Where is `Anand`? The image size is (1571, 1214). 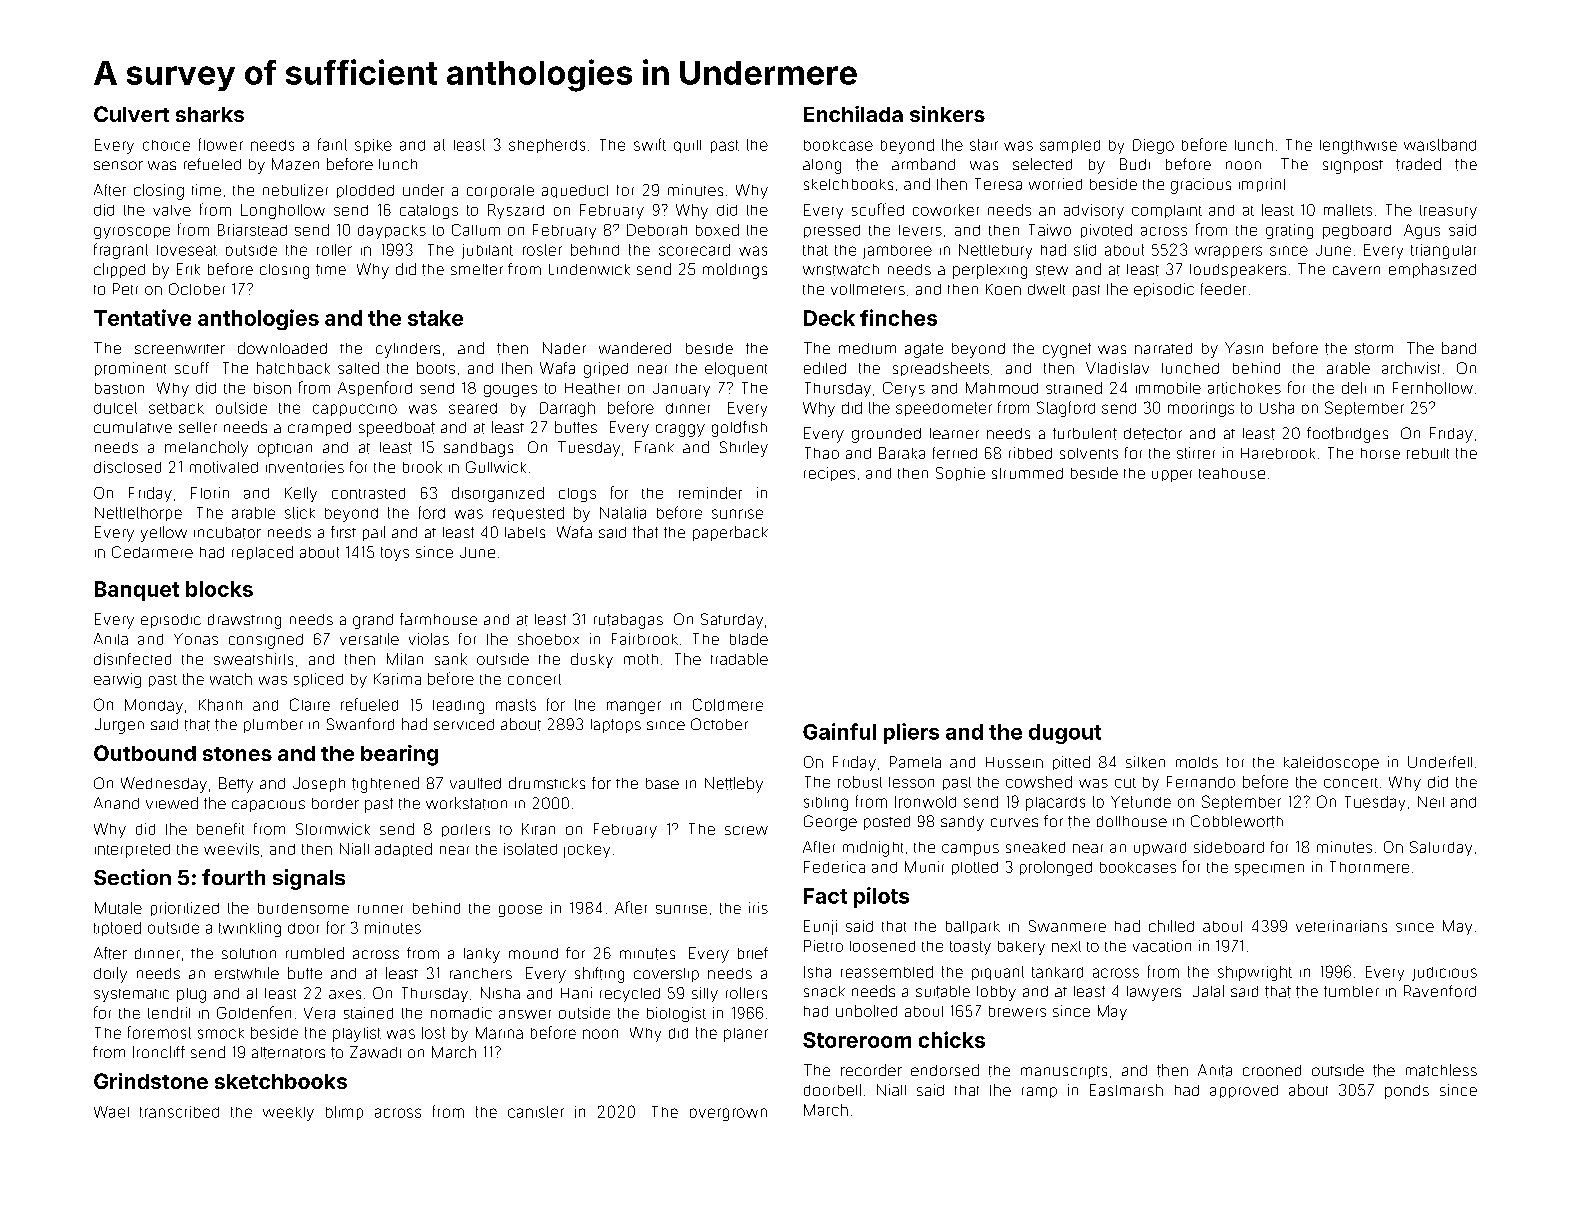
Anand is located at coordinates (116, 803).
